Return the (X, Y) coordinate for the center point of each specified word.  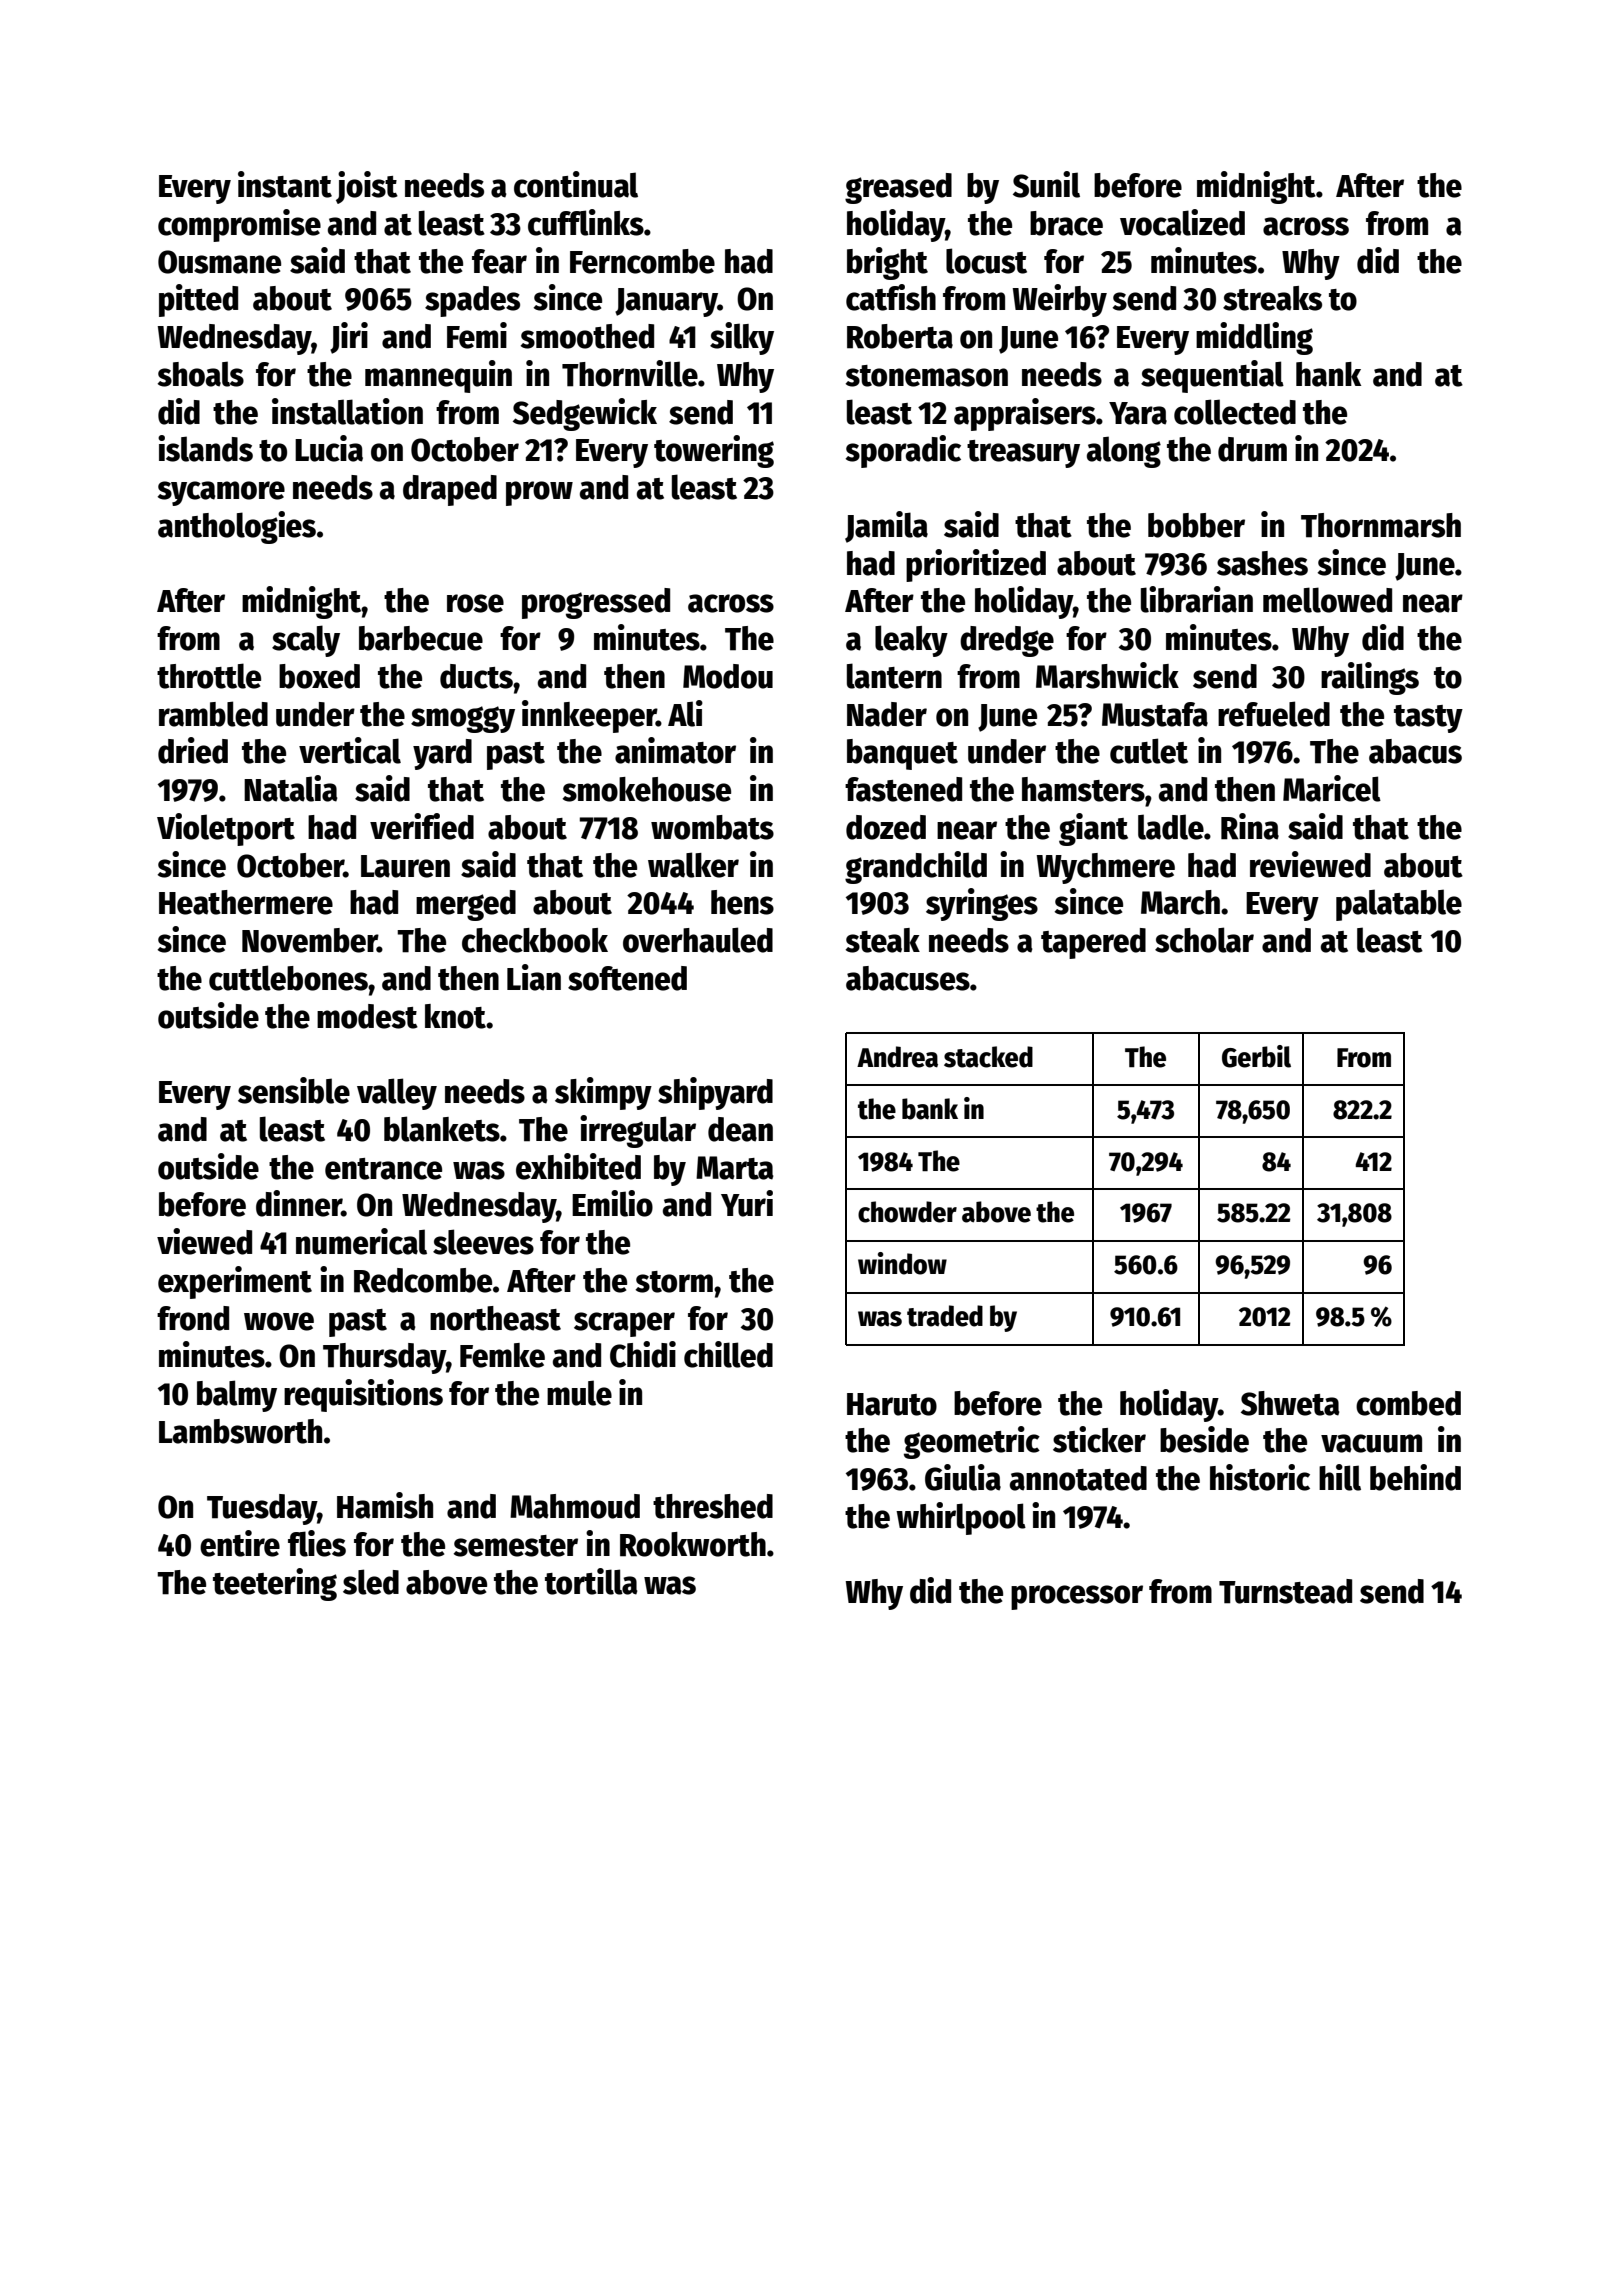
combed (1408, 1403)
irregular (638, 1131)
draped (450, 490)
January (666, 302)
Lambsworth (240, 1431)
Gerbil (1256, 1056)
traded (945, 1316)
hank (1328, 374)
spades (472, 301)
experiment (235, 1282)
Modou (728, 676)
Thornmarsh (1381, 525)
